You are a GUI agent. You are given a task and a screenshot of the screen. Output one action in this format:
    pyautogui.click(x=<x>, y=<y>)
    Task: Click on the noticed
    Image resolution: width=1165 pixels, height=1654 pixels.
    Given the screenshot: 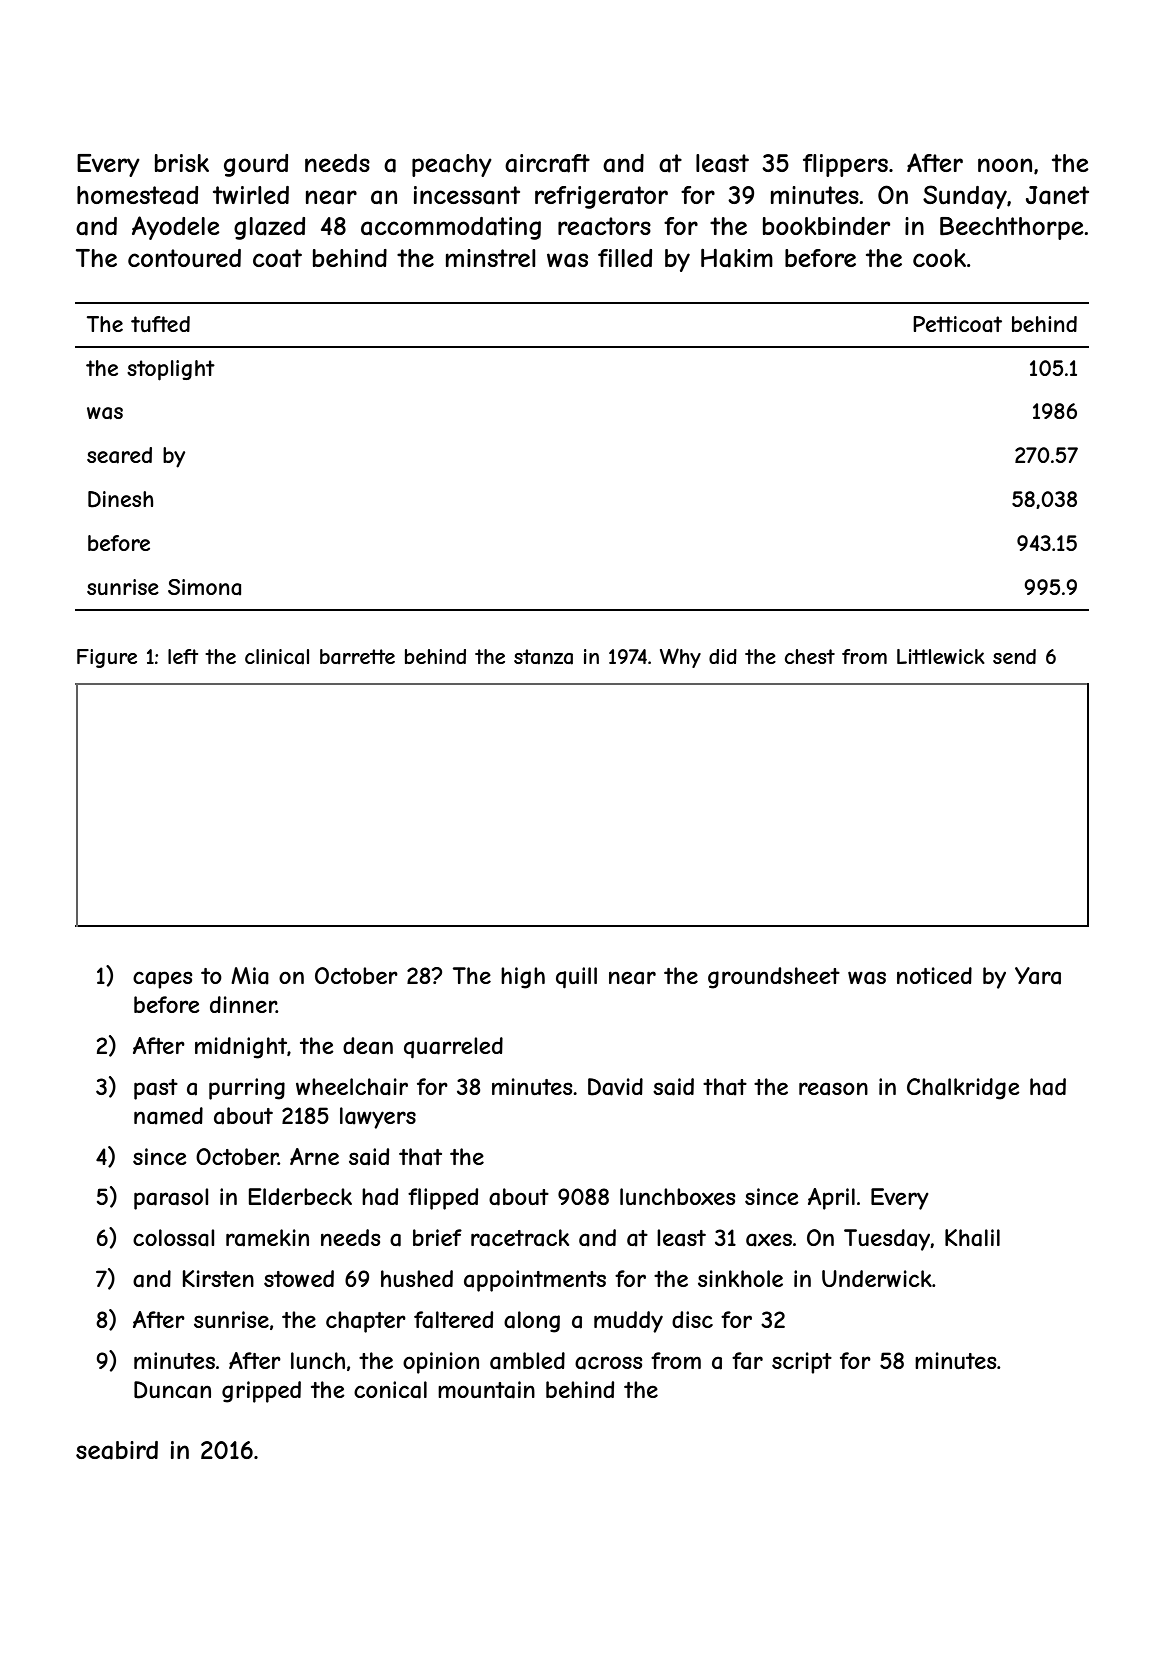 What is the action you would take?
    pyautogui.click(x=934, y=975)
